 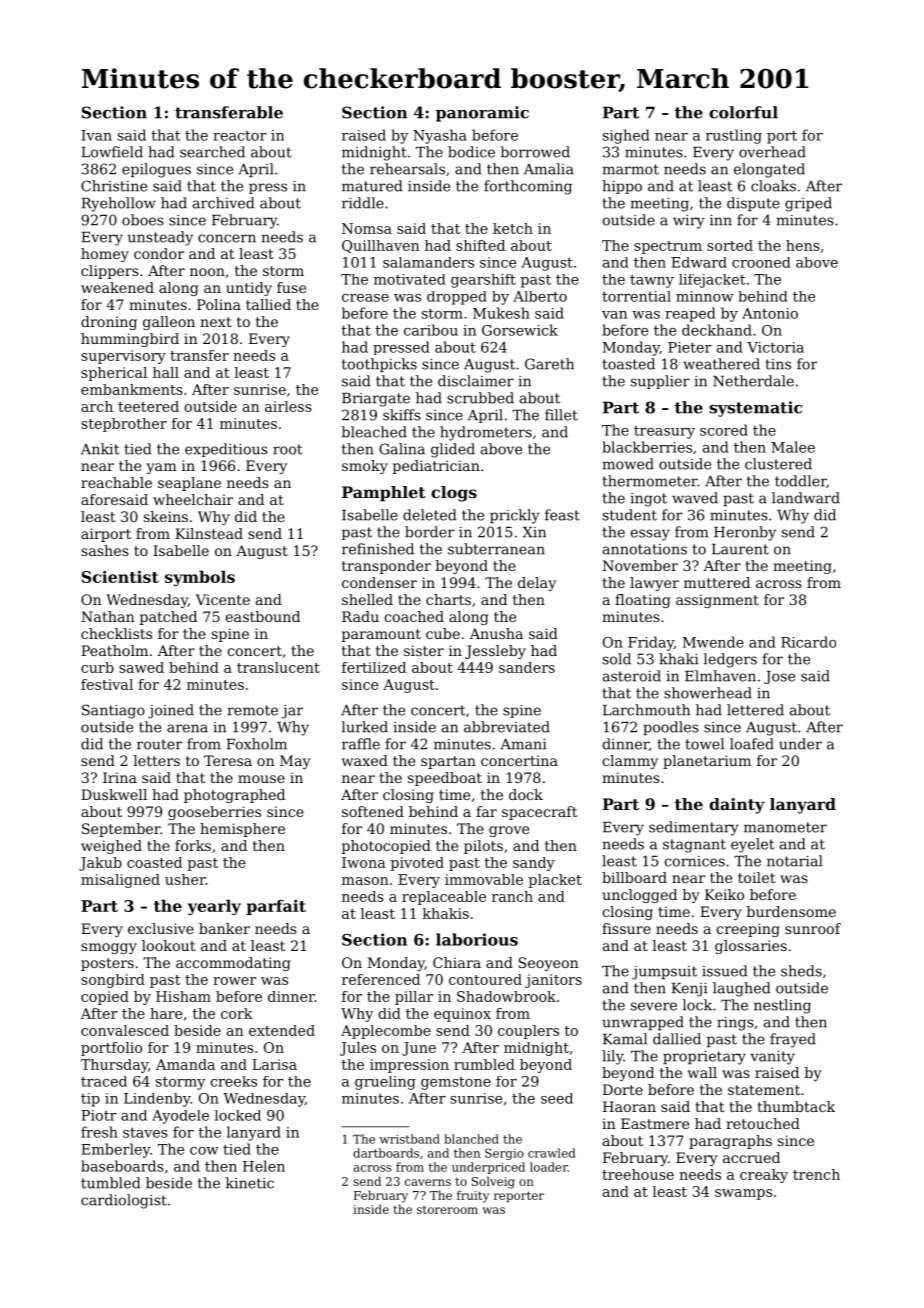 What do you see at coordinates (708, 693) in the screenshot?
I see `showerhead` at bounding box center [708, 693].
